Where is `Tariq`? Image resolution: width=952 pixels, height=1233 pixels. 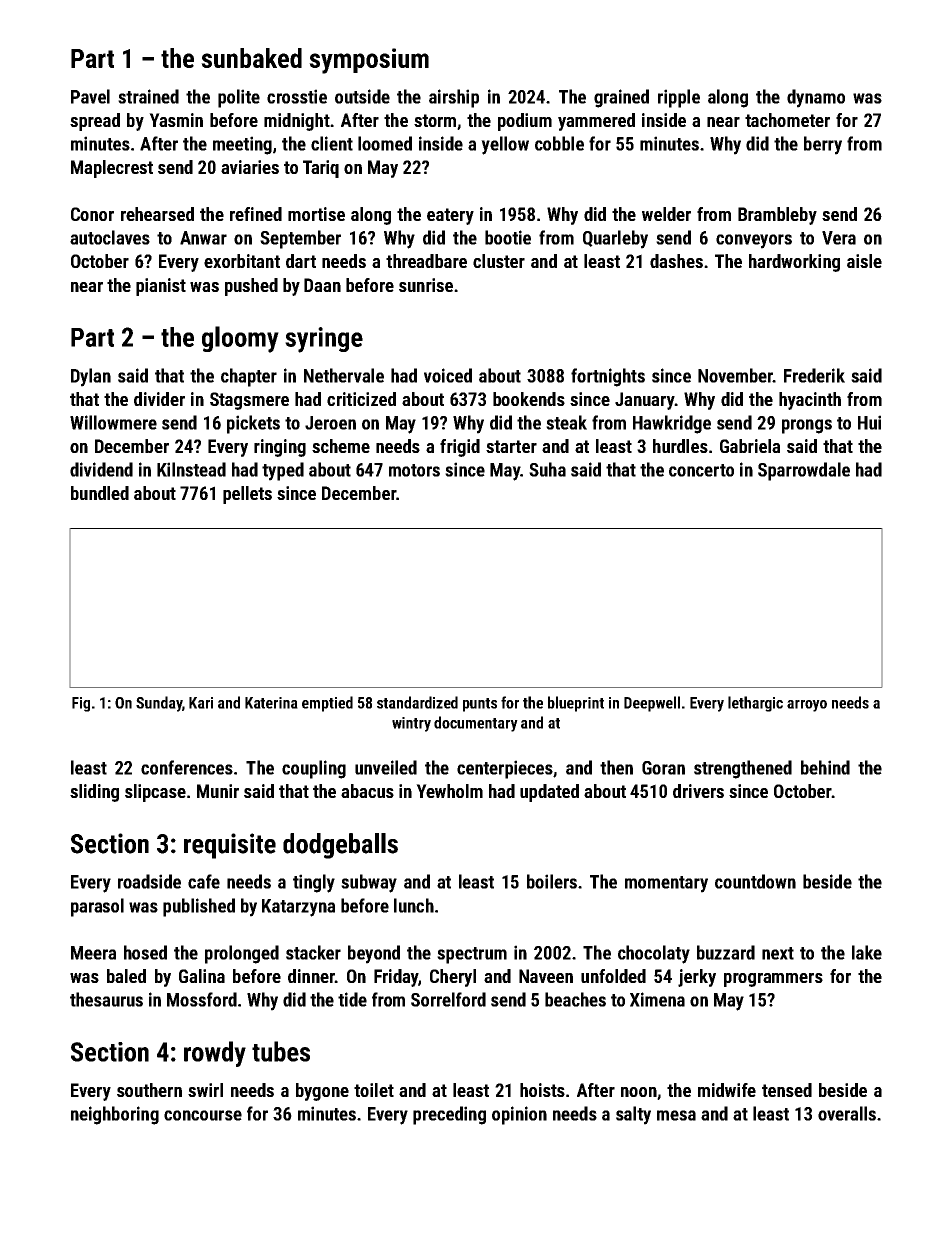
Tariq is located at coordinates (321, 169).
